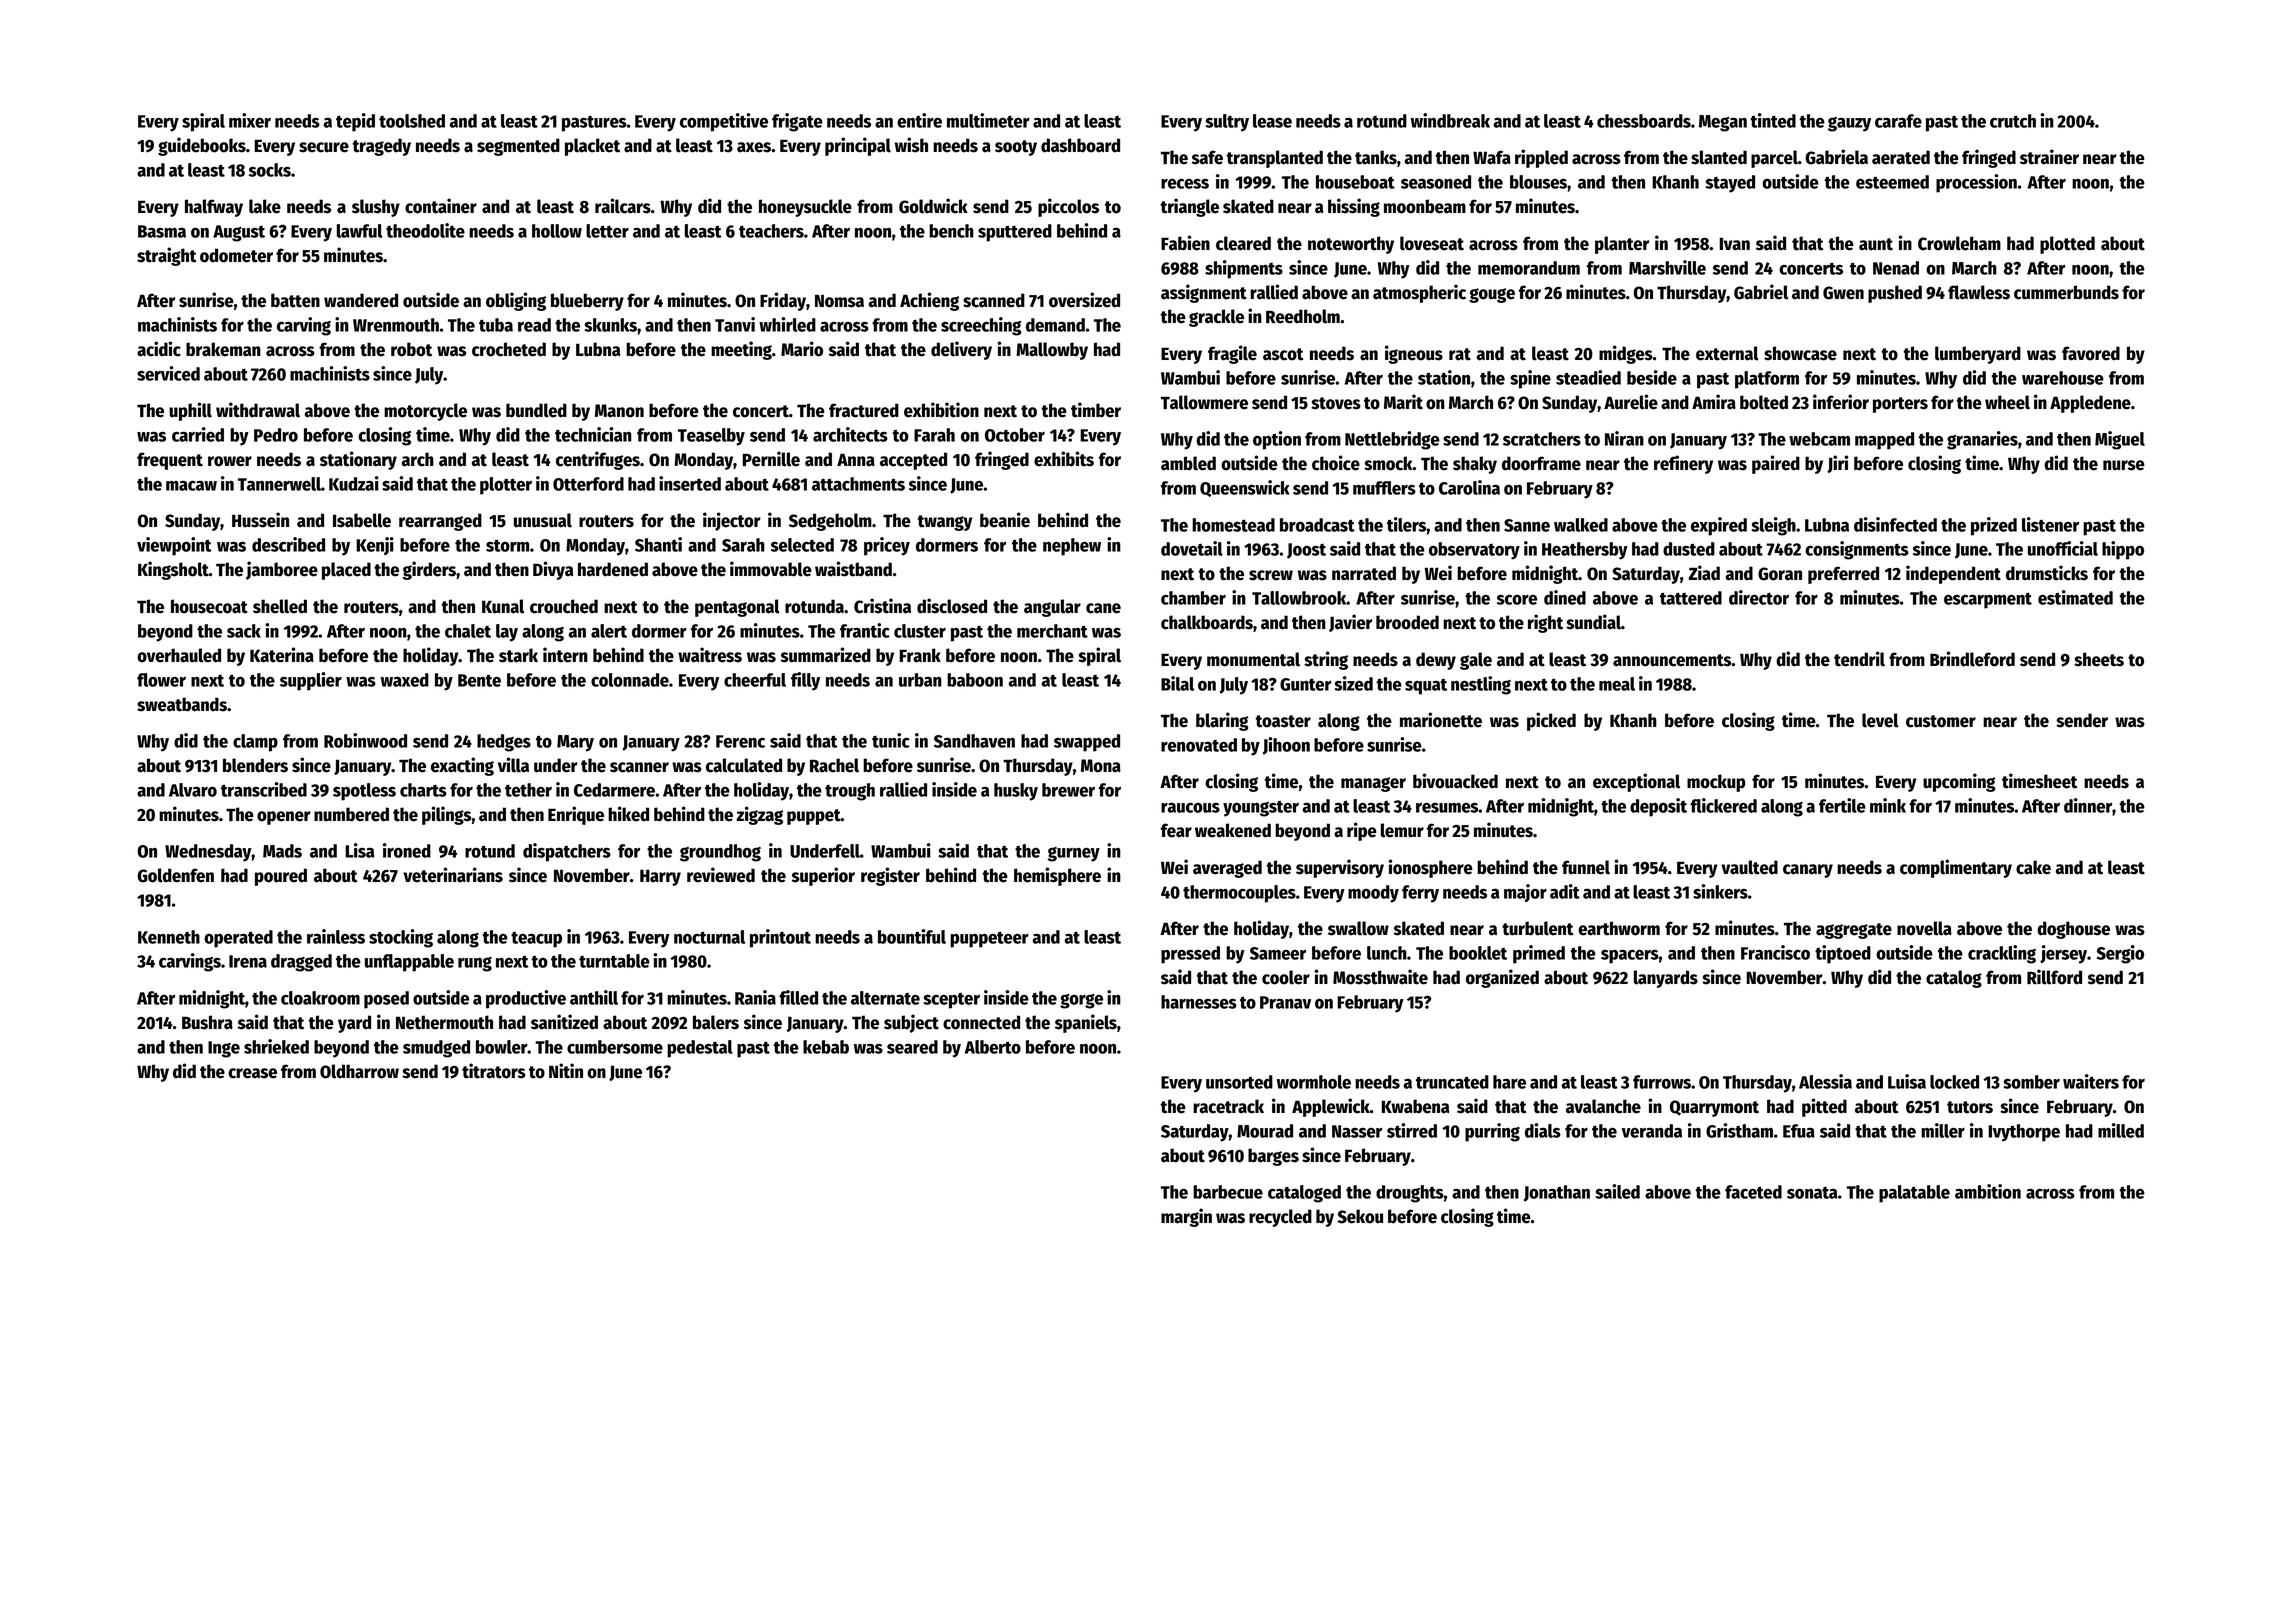  Describe the element at coordinates (566, 1071) in the page. I see `Nitin` at that location.
